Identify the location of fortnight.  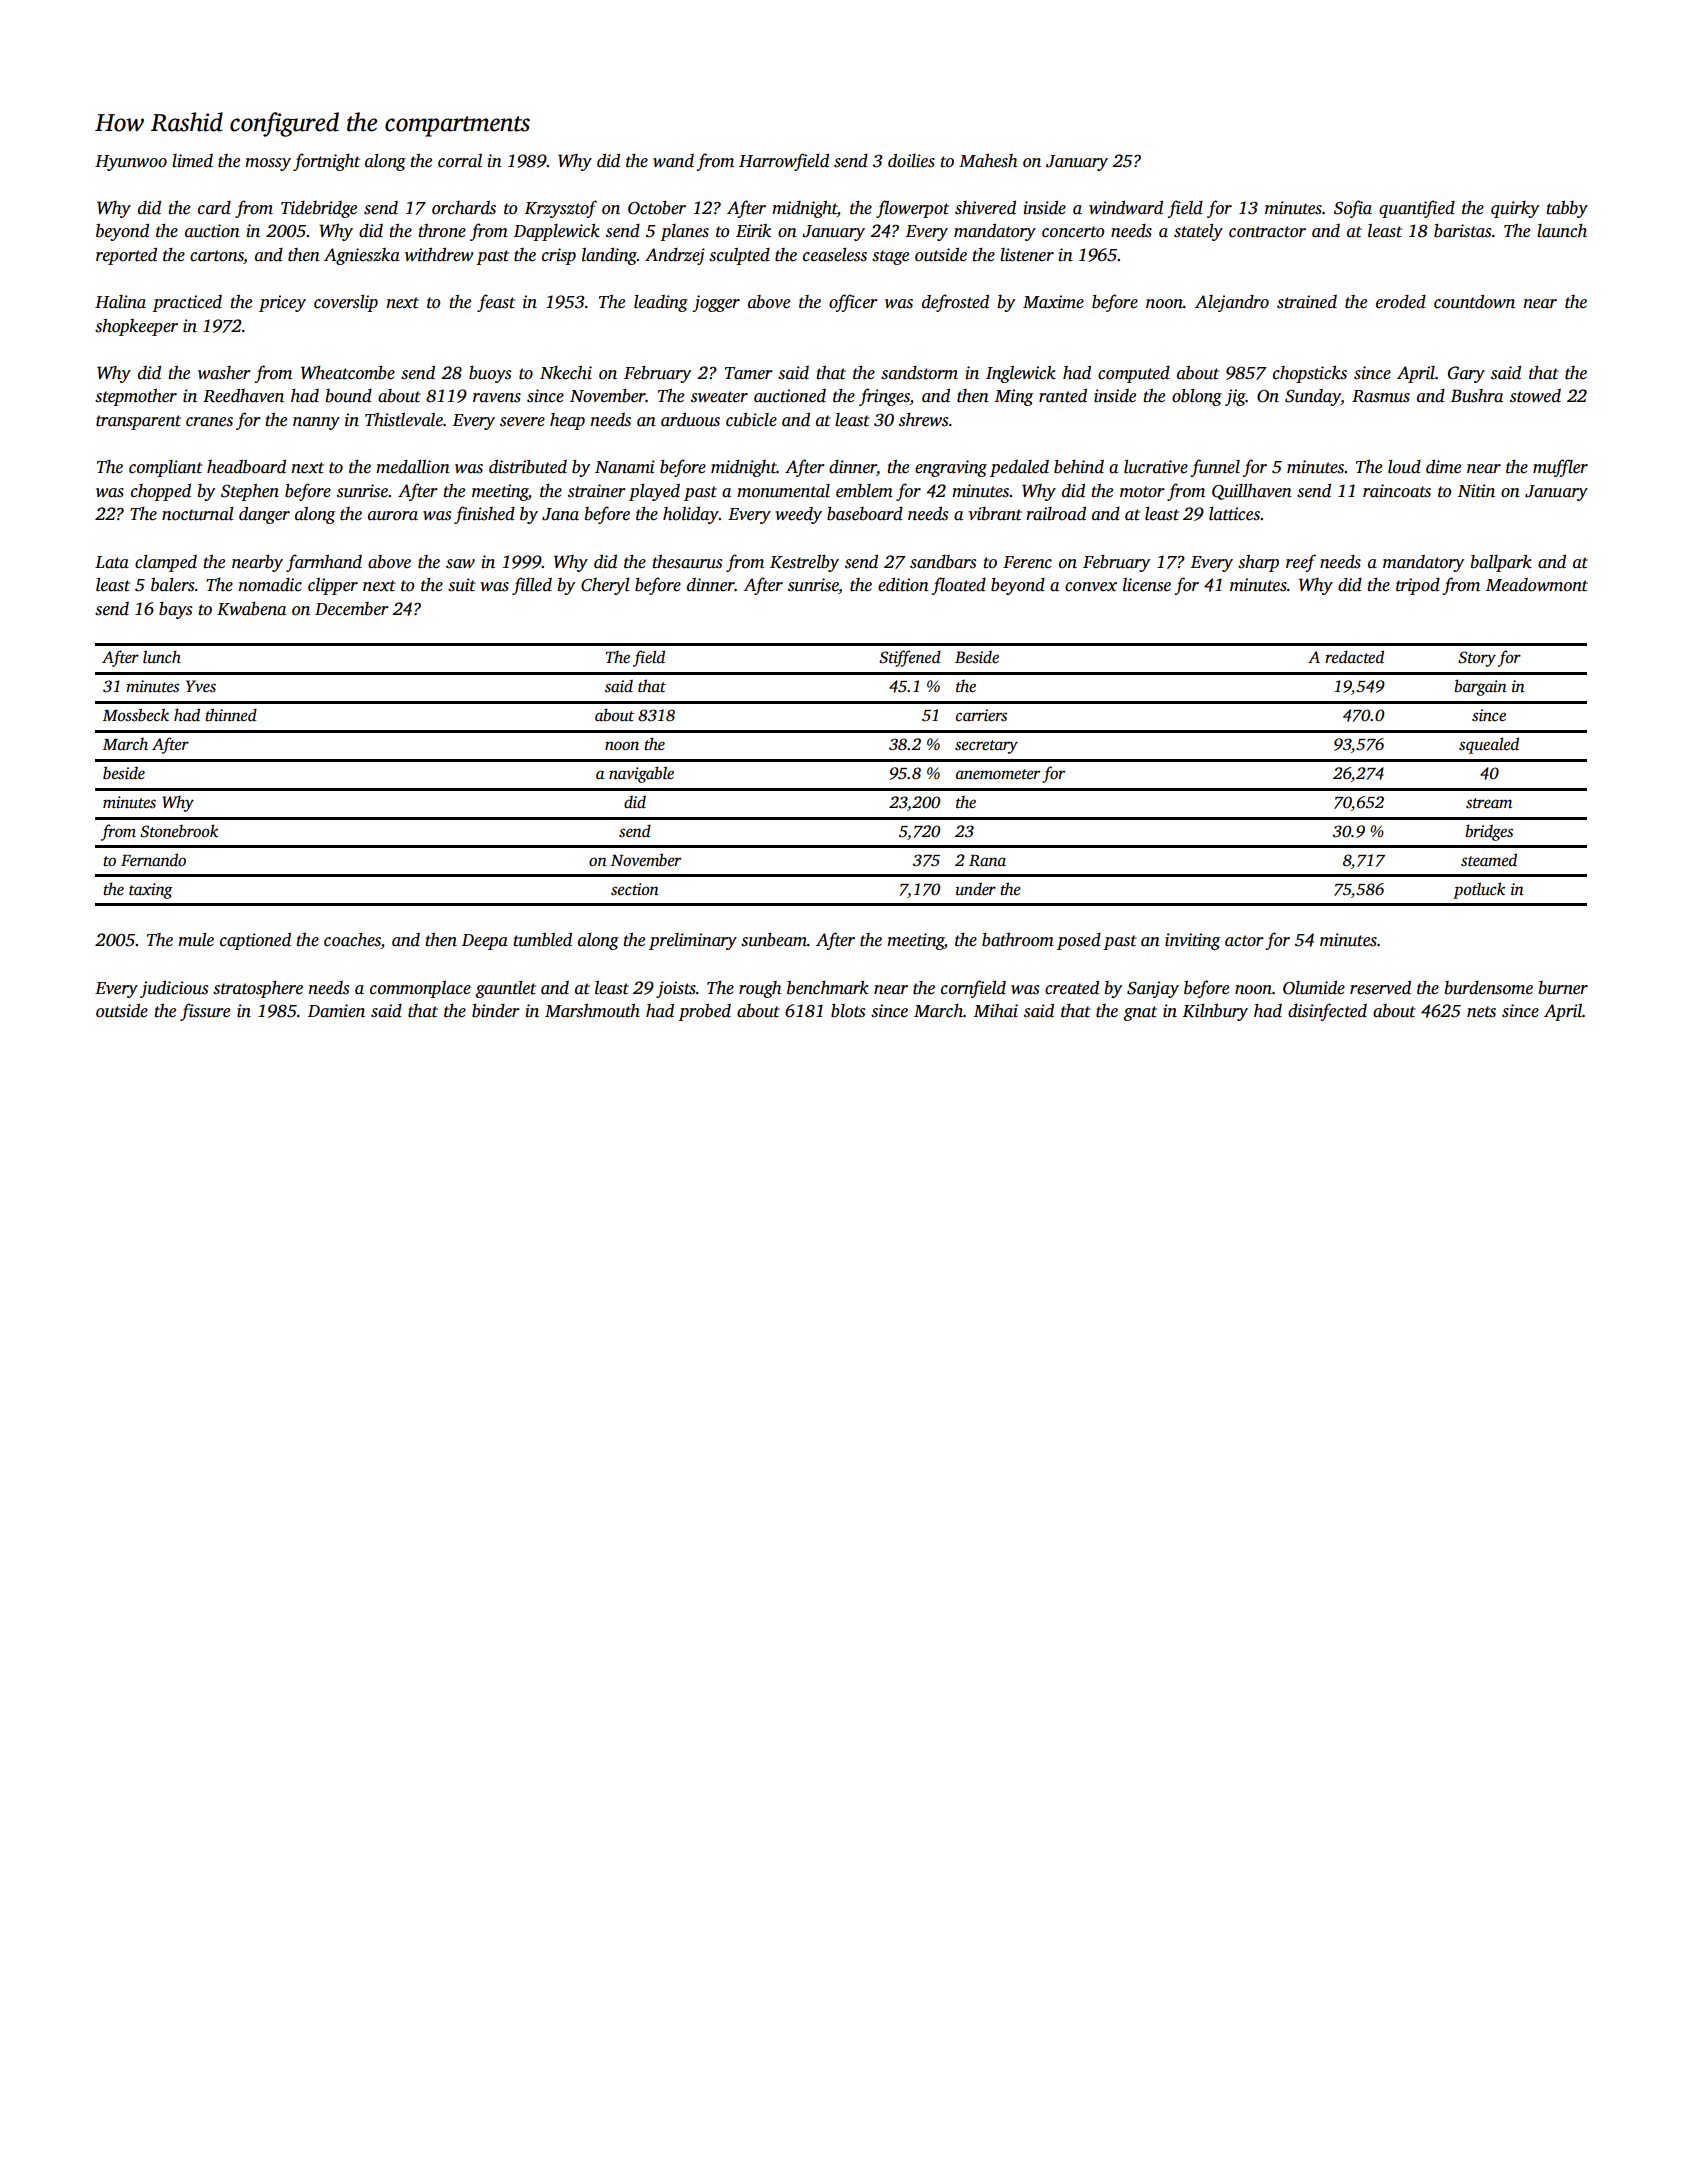
(326, 162).
